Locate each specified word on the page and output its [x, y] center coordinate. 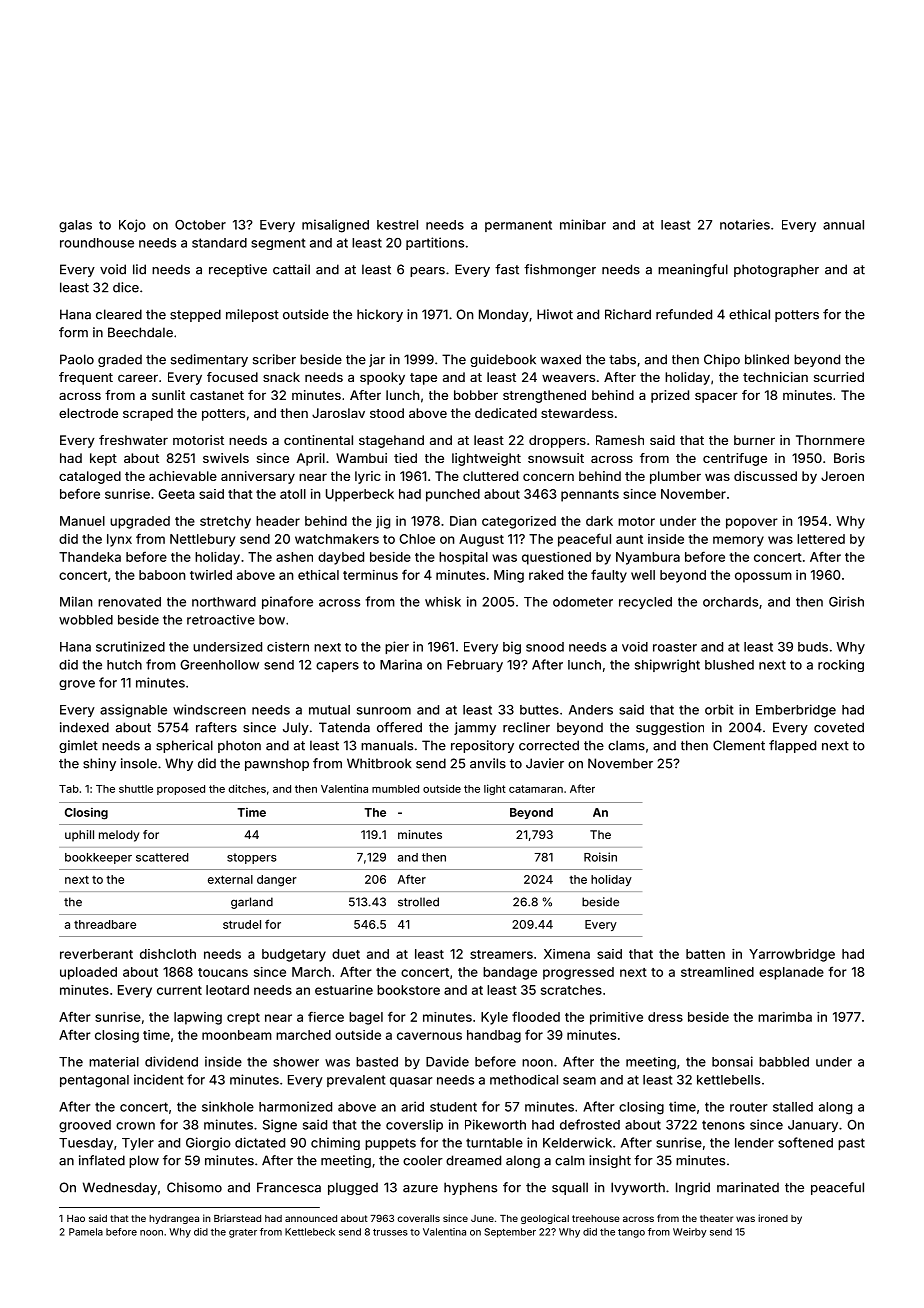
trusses [390, 1232]
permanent [518, 226]
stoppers [252, 858]
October [200, 225]
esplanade [791, 973]
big [512, 648]
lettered [821, 539]
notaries [745, 224]
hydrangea [174, 1219]
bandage [510, 973]
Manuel [82, 521]
